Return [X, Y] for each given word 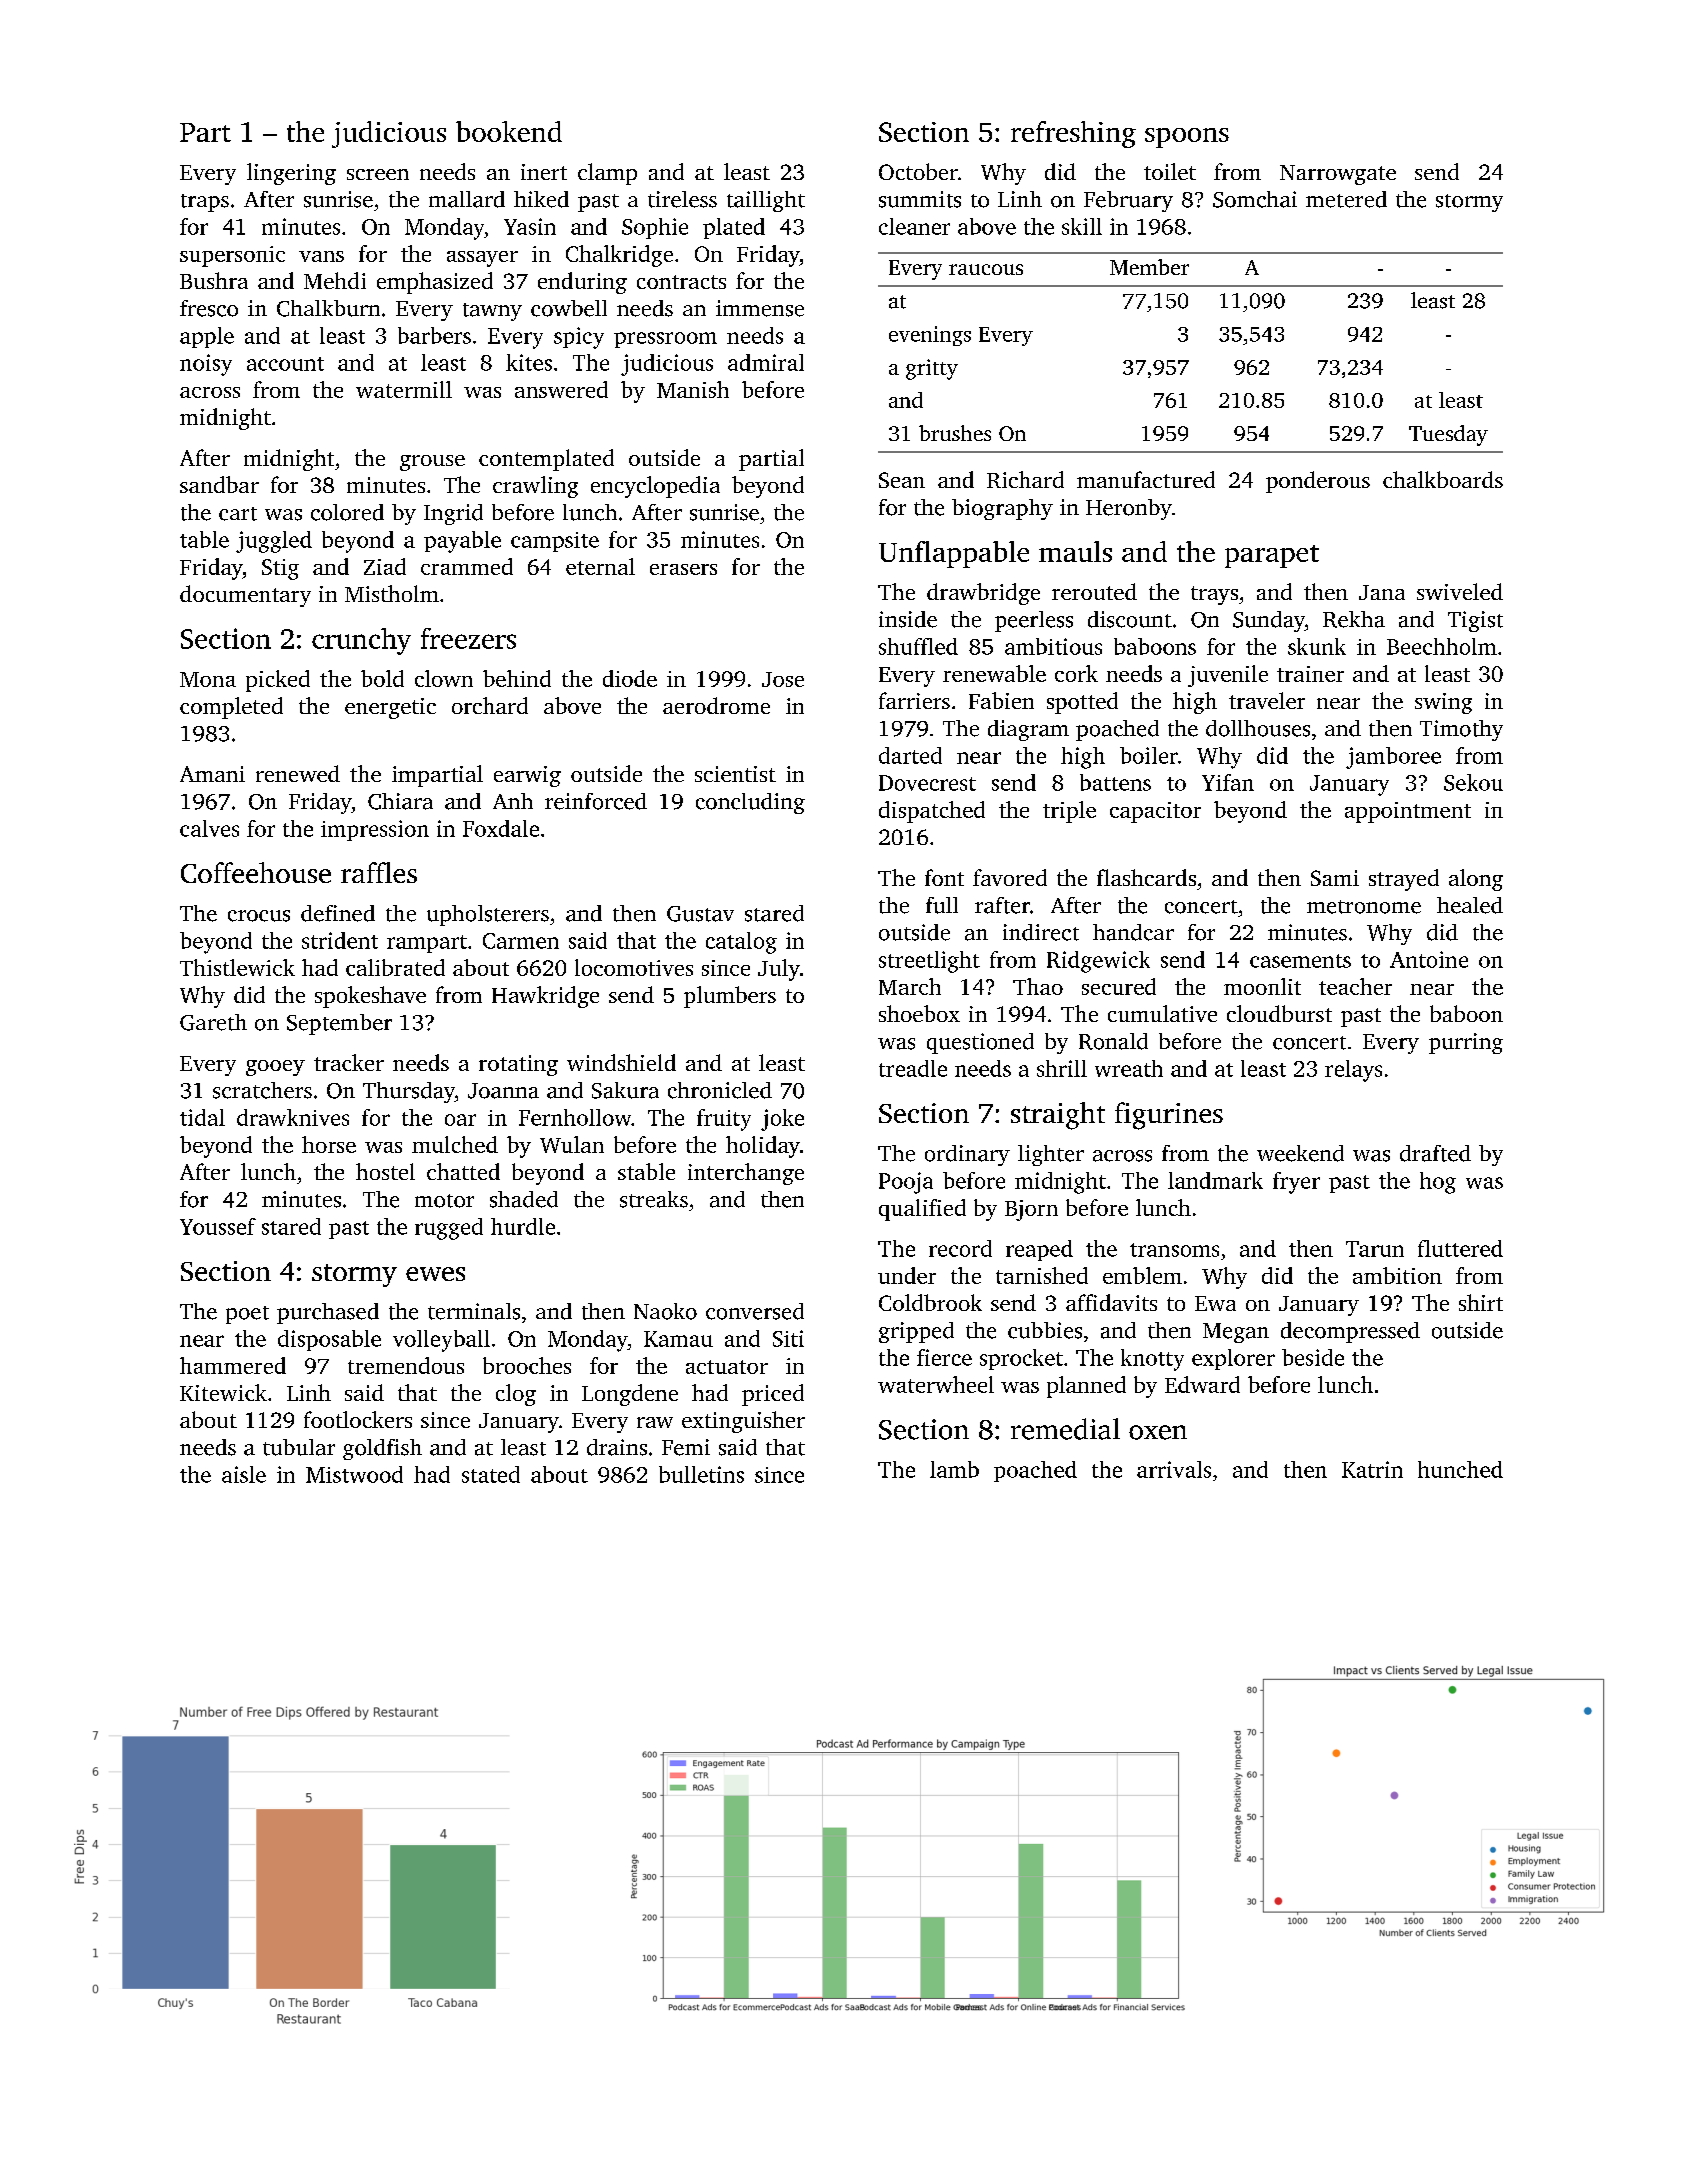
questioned [980, 1043]
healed [1470, 905]
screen [378, 174]
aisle [244, 1474]
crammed [467, 566]
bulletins [701, 1474]
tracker [349, 1062]
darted [910, 755]
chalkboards [1443, 479]
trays [1214, 595]
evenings [930, 336]
